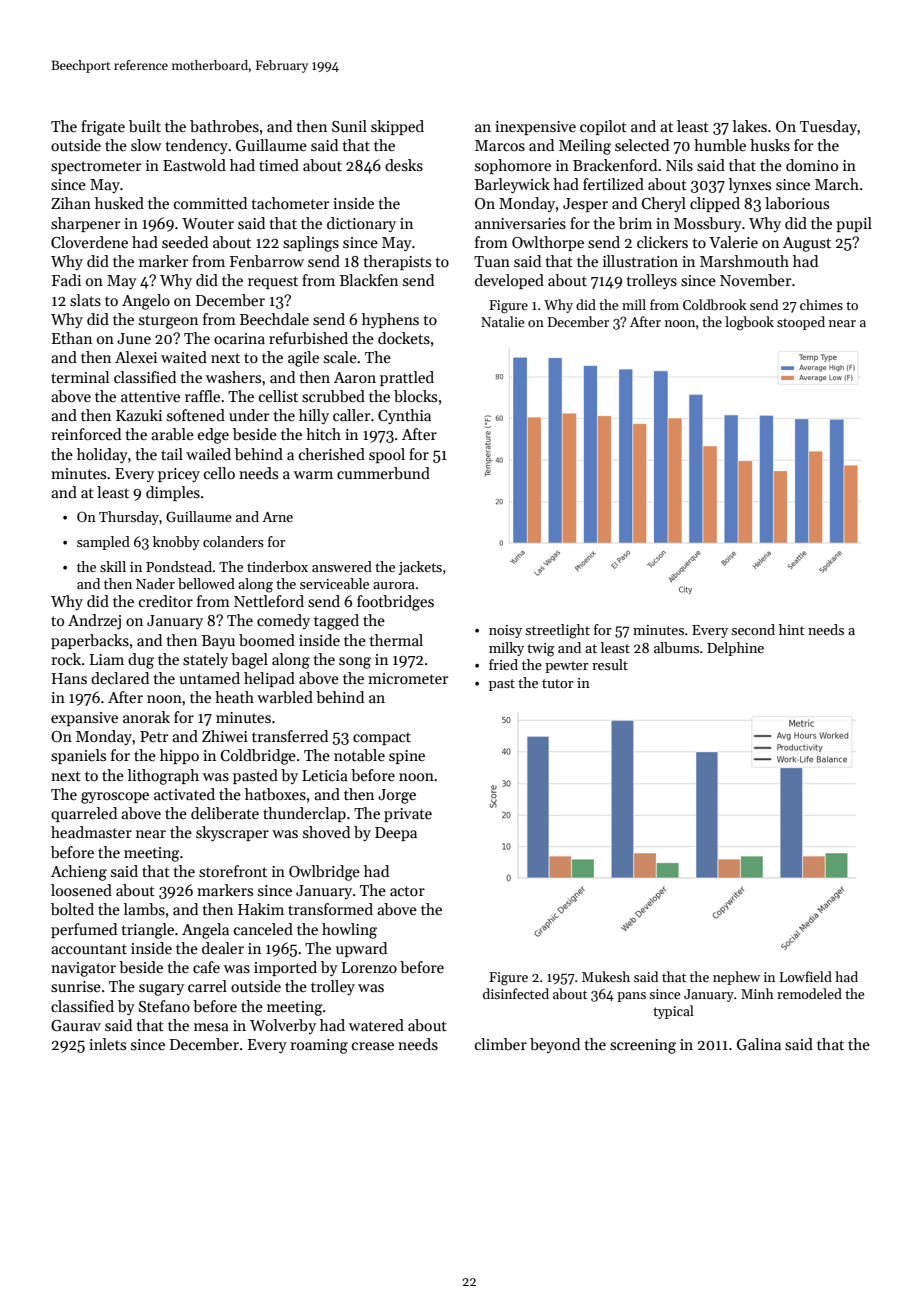 Image resolution: width=924 pixels, height=1308 pixels. I want to click on roaming, so click(319, 1046).
